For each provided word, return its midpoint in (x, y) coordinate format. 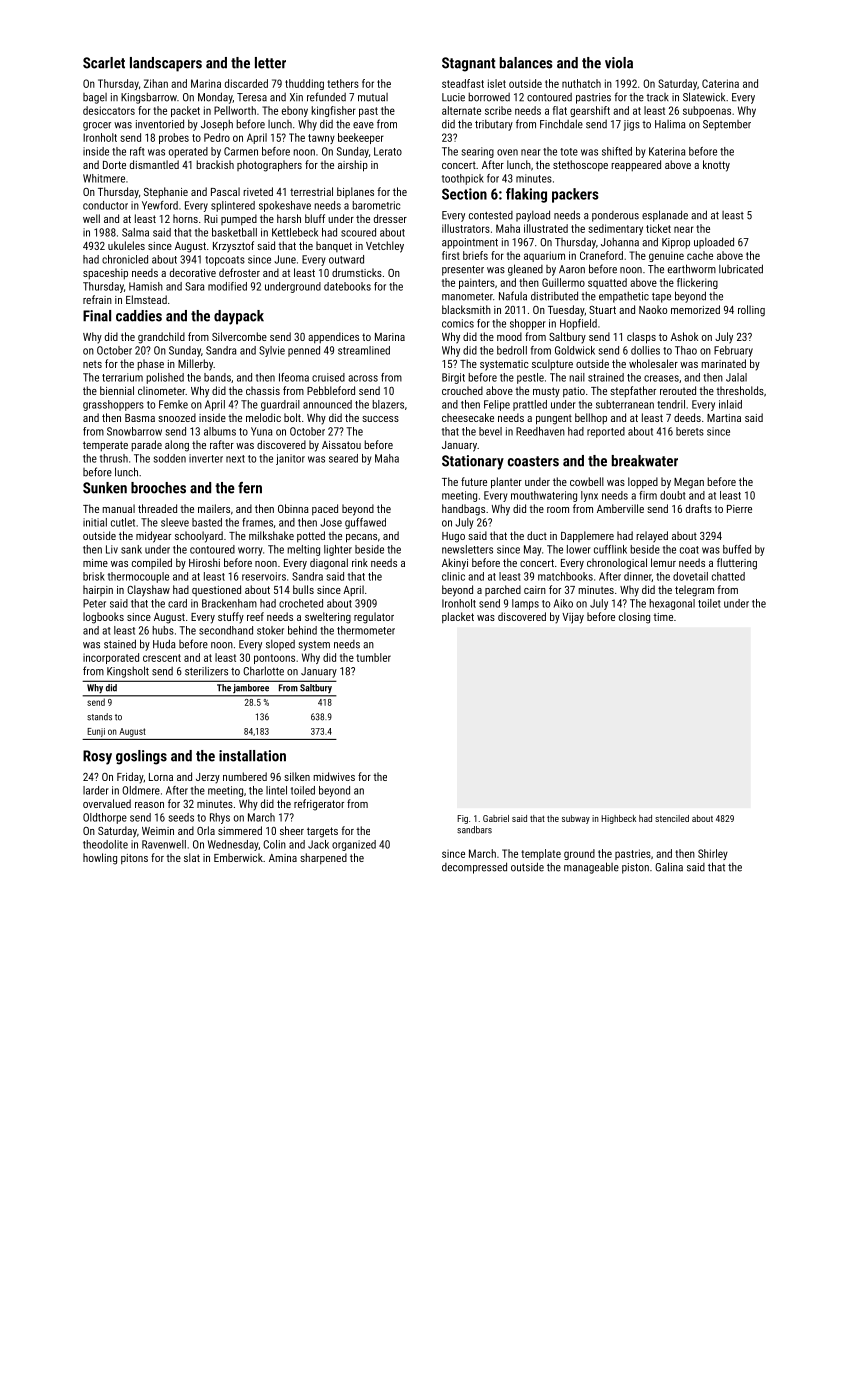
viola (619, 63)
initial (95, 522)
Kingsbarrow (149, 98)
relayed (652, 537)
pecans (361, 538)
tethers (343, 83)
